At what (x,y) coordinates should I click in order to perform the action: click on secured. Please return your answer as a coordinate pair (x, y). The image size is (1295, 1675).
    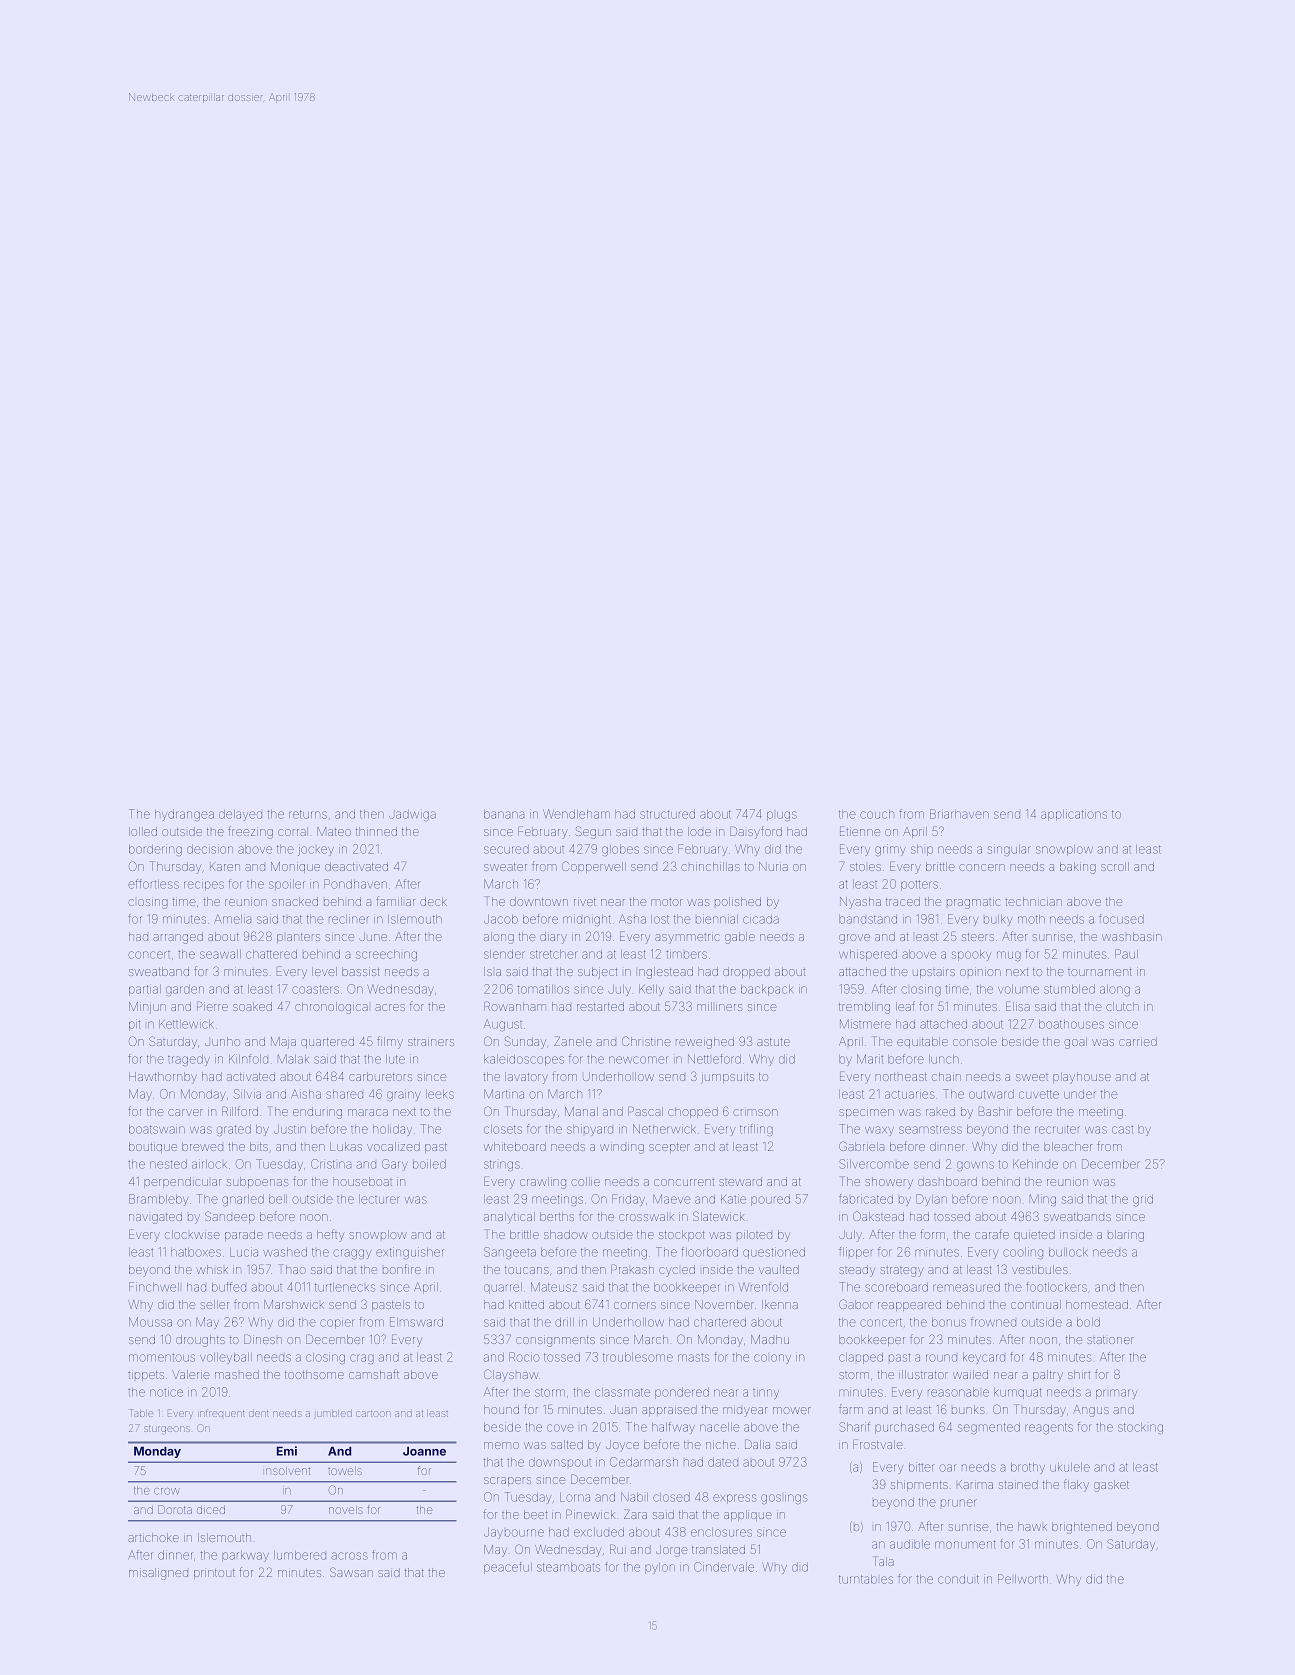
    Looking at the image, I should click on (506, 849).
